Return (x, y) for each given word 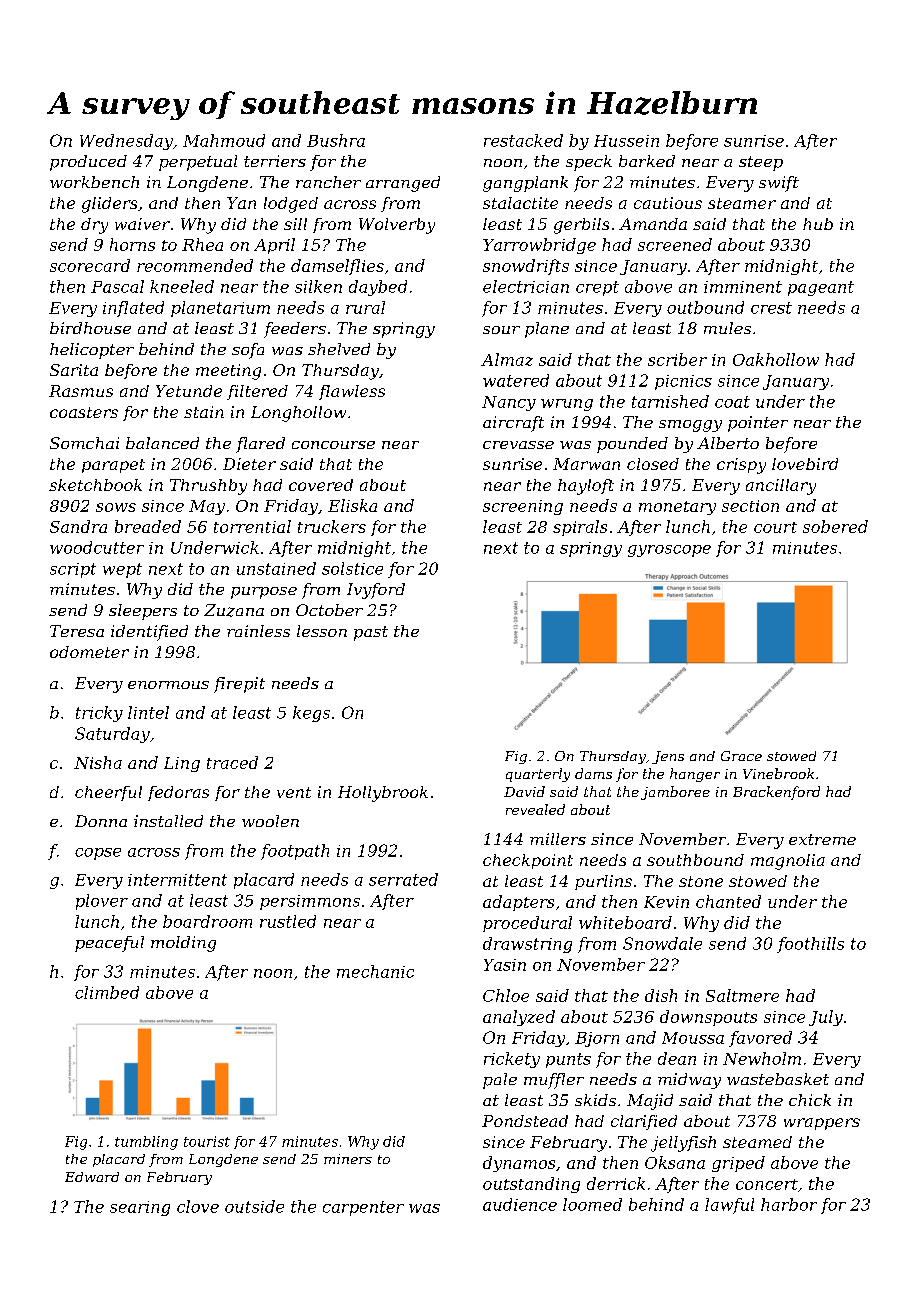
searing (140, 1208)
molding (183, 944)
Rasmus (81, 391)
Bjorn (597, 1039)
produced (88, 163)
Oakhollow (776, 359)
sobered (835, 526)
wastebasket (778, 1079)
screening (523, 507)
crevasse (518, 445)
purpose (264, 593)
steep (761, 163)
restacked (523, 140)
